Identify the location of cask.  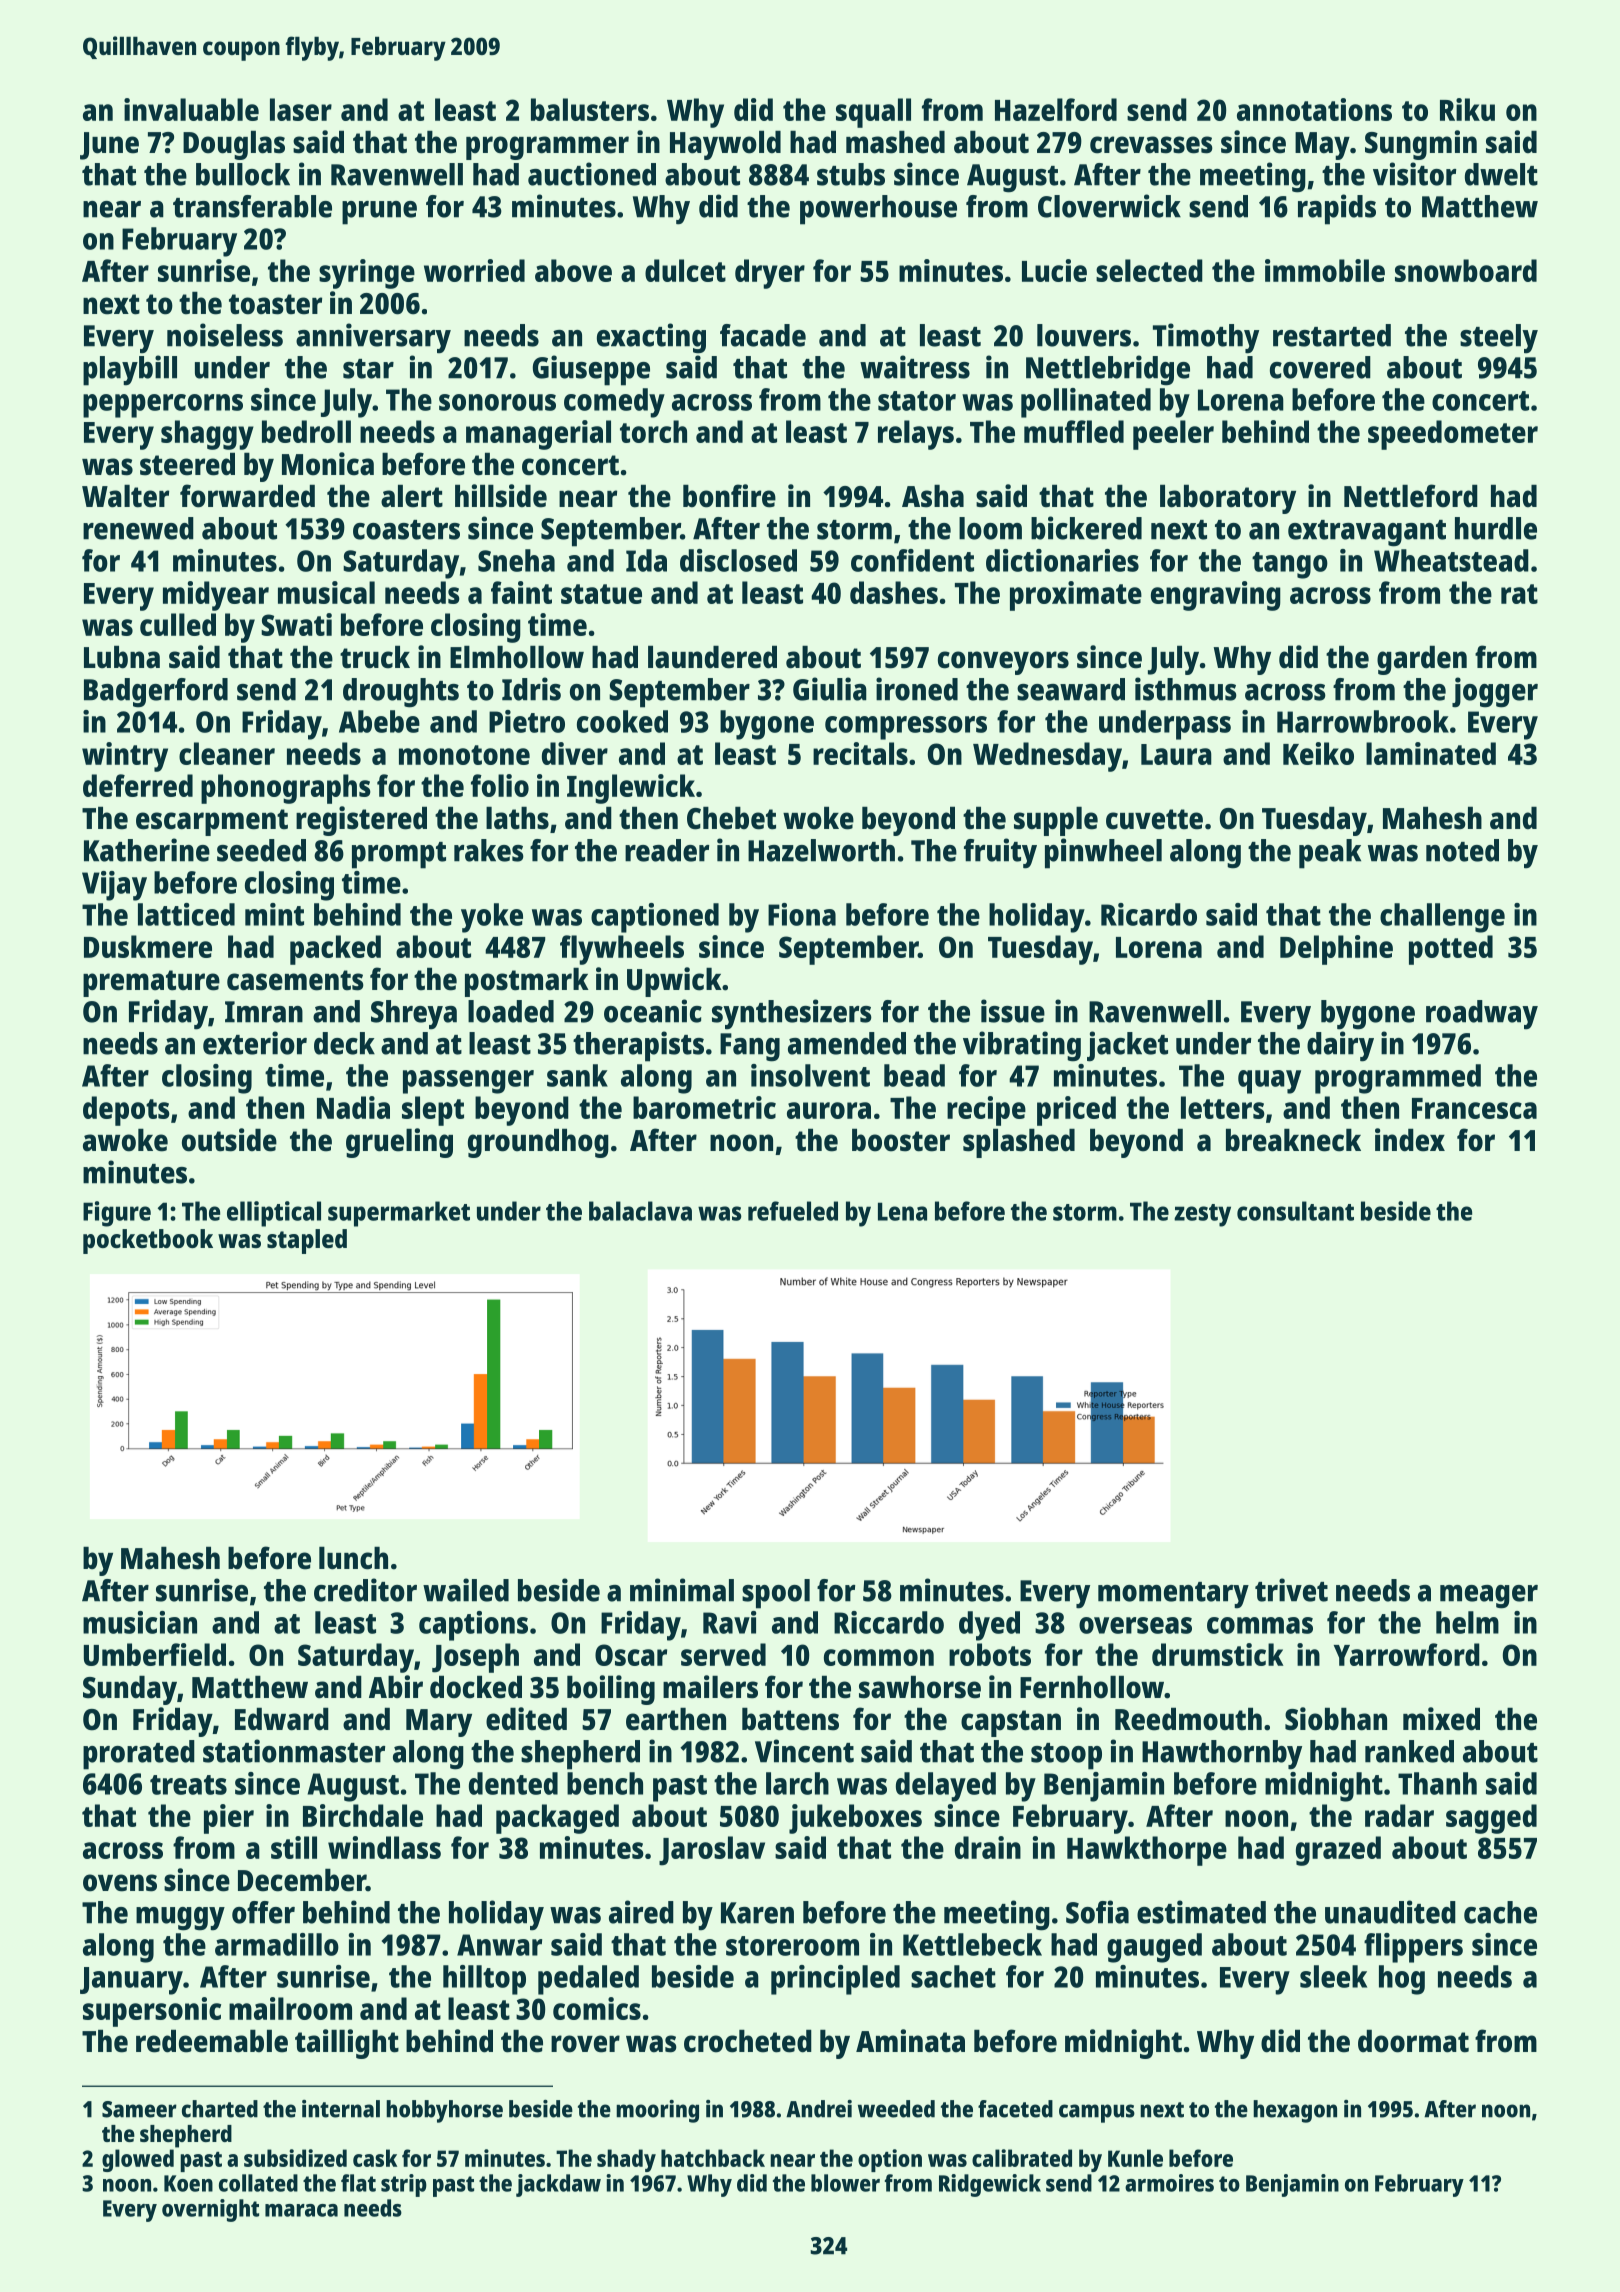
(375, 2158).
